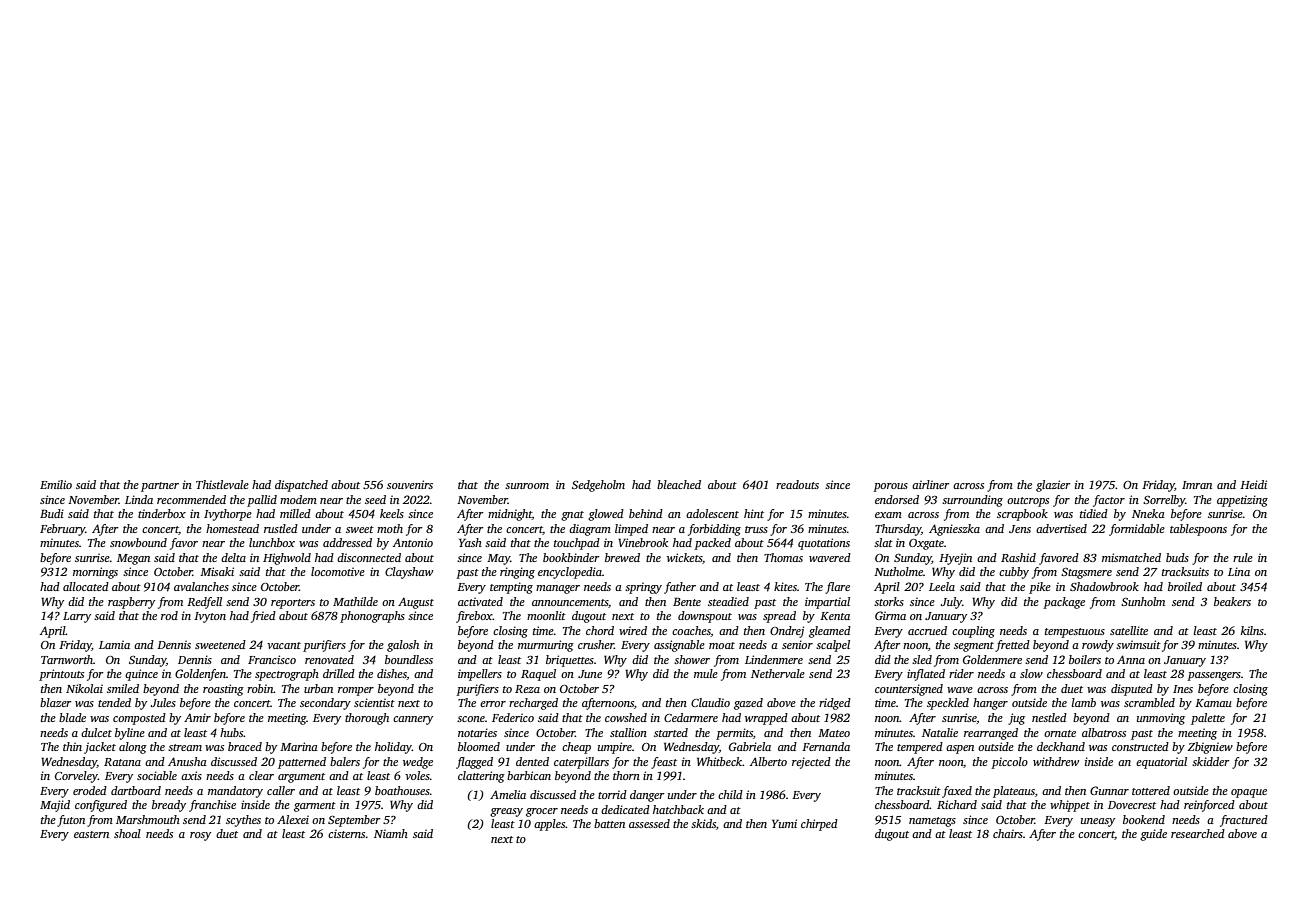  I want to click on vacant, so click(284, 645).
